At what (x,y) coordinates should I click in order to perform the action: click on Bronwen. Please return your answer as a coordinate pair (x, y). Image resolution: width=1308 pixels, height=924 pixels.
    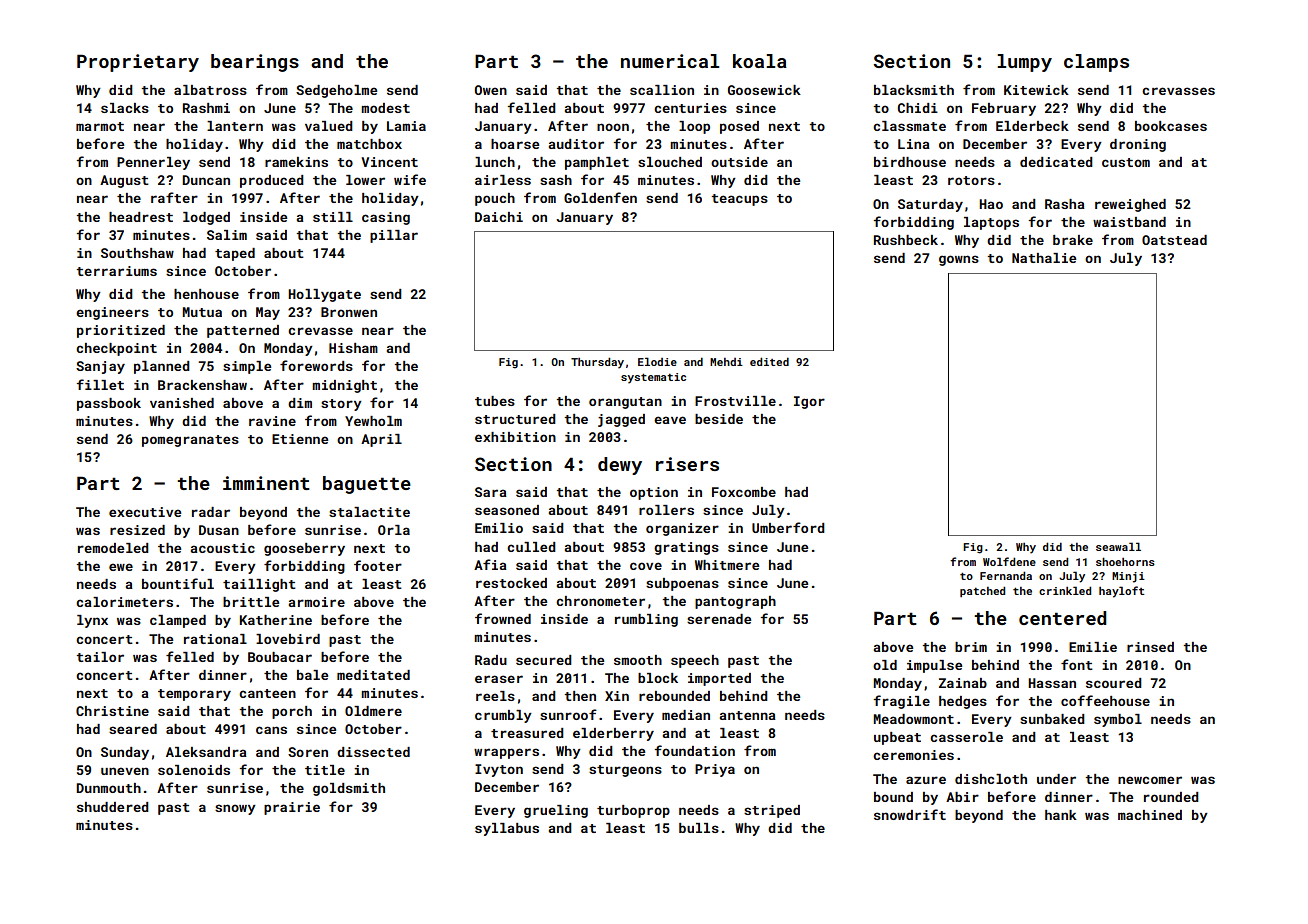
    Looking at the image, I should click on (349, 312).
